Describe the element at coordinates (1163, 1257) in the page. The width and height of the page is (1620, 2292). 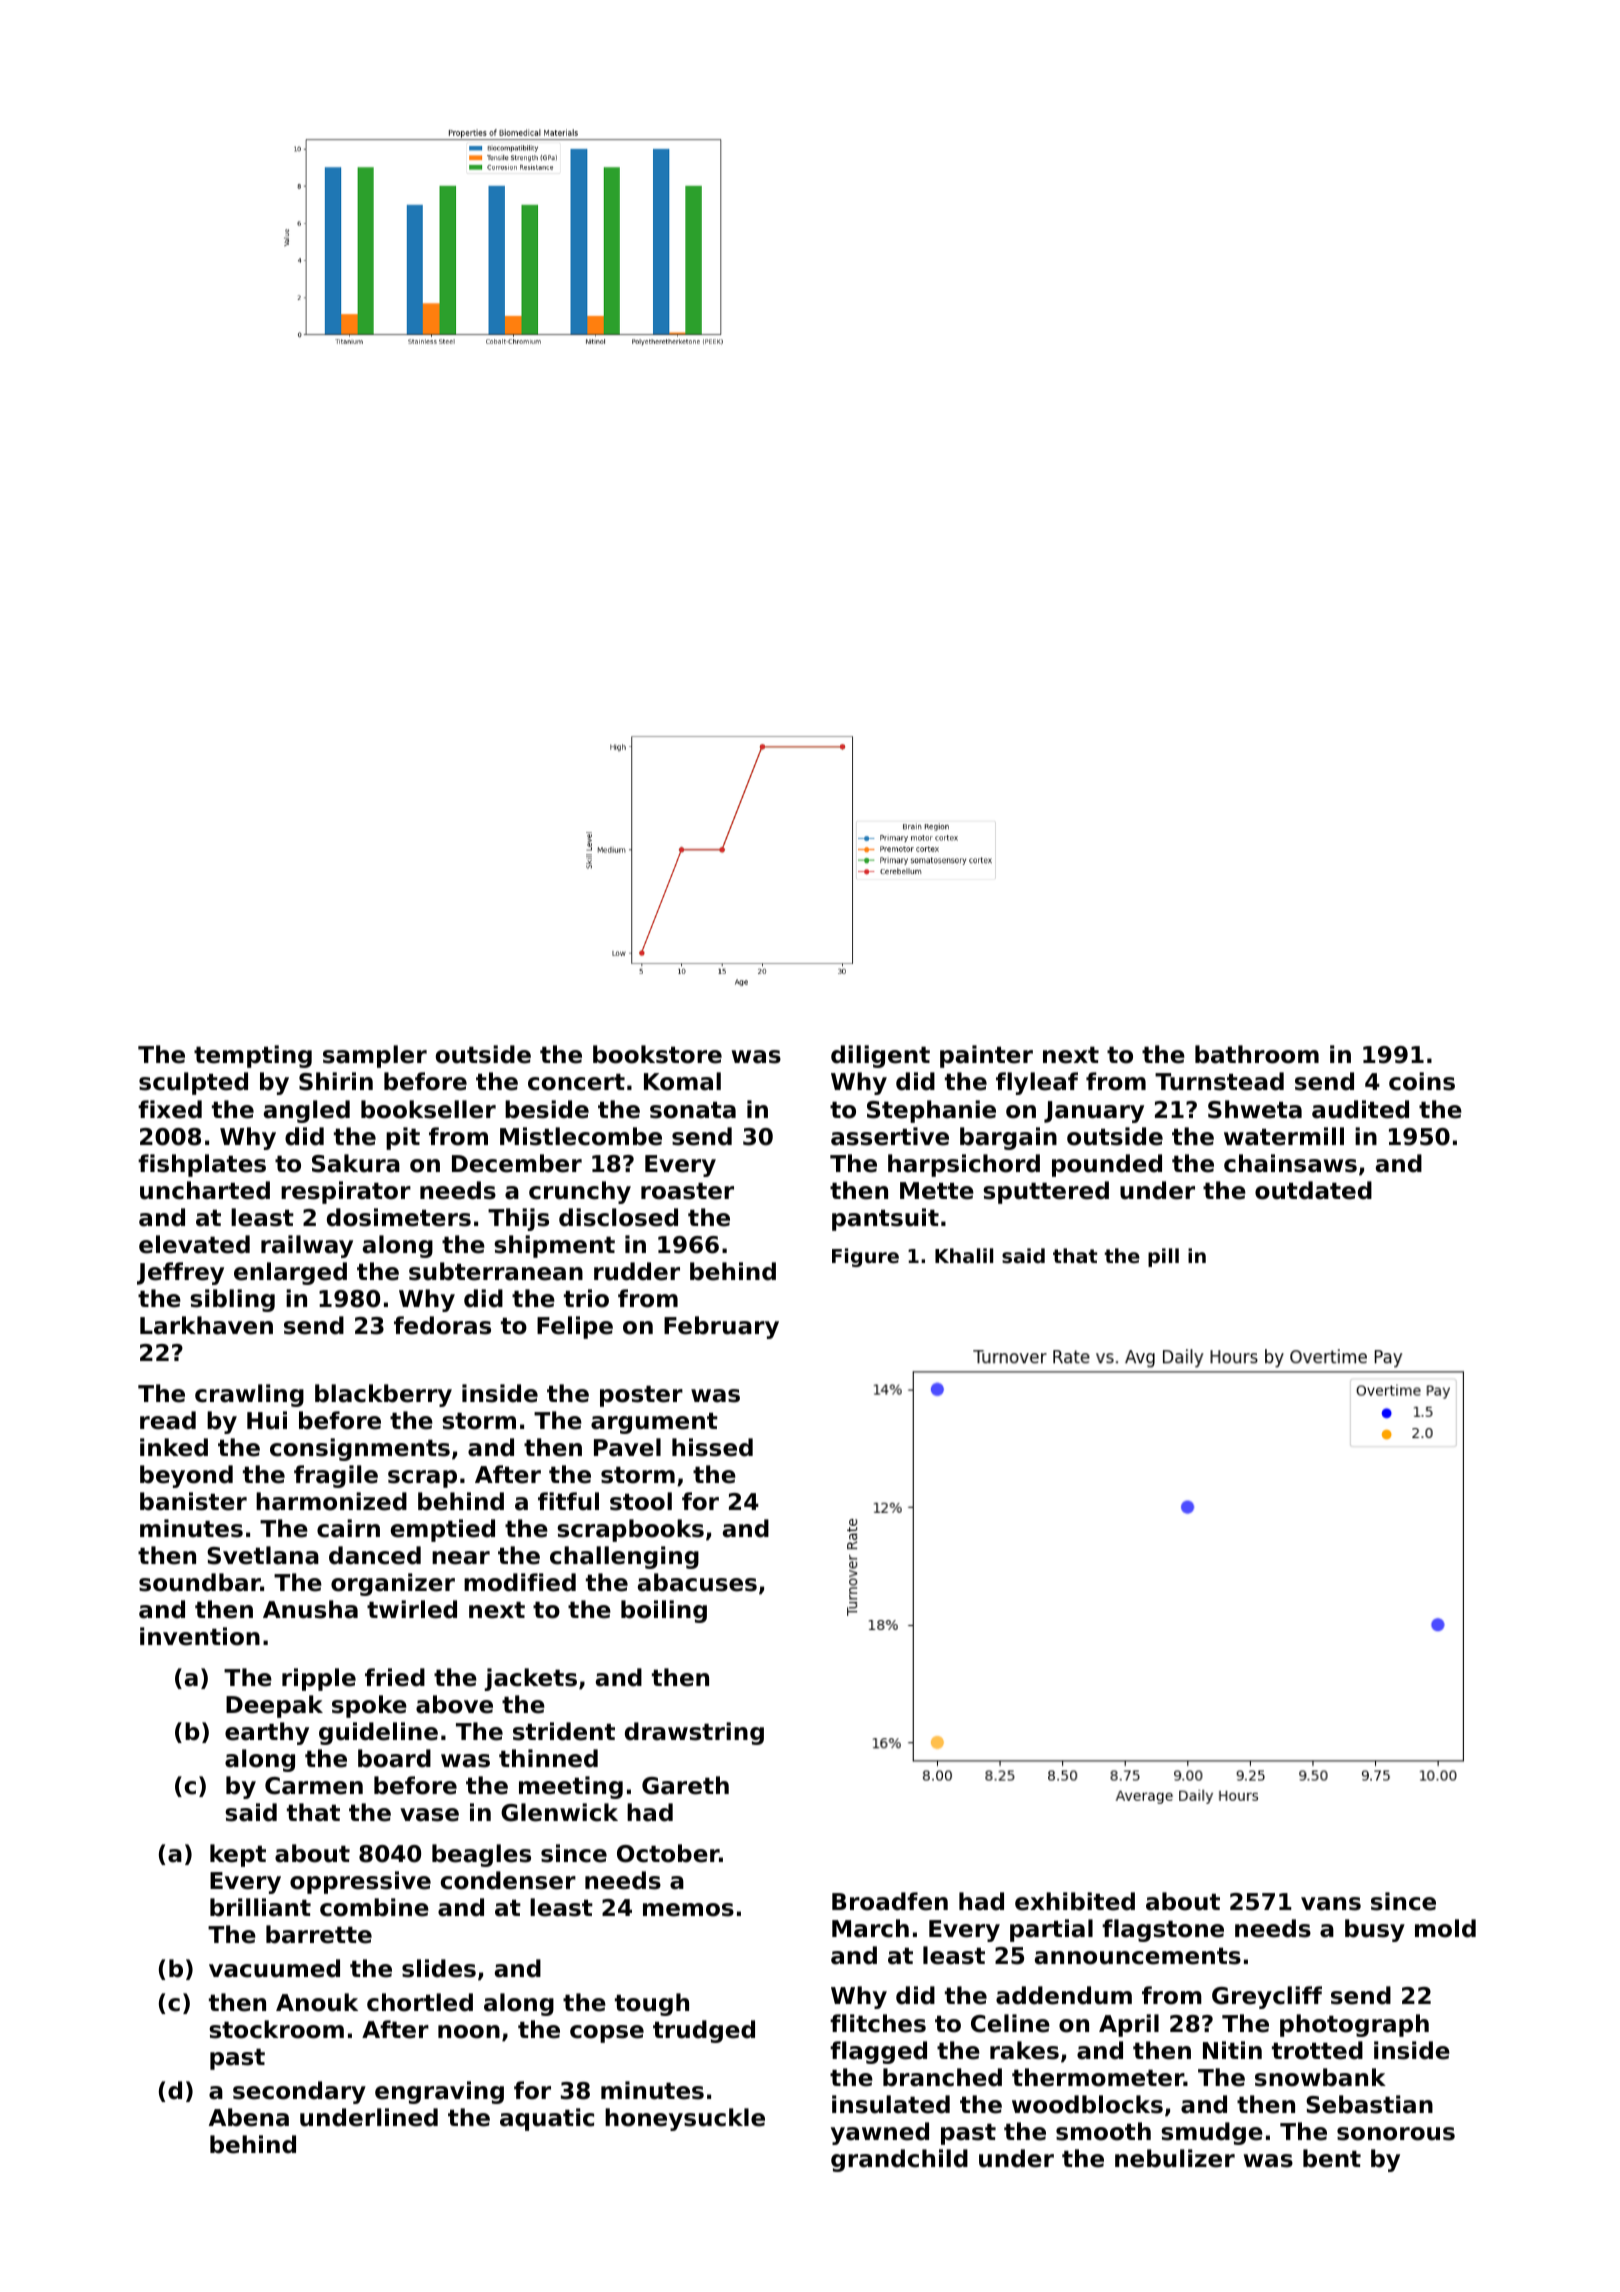
I see `pill` at that location.
